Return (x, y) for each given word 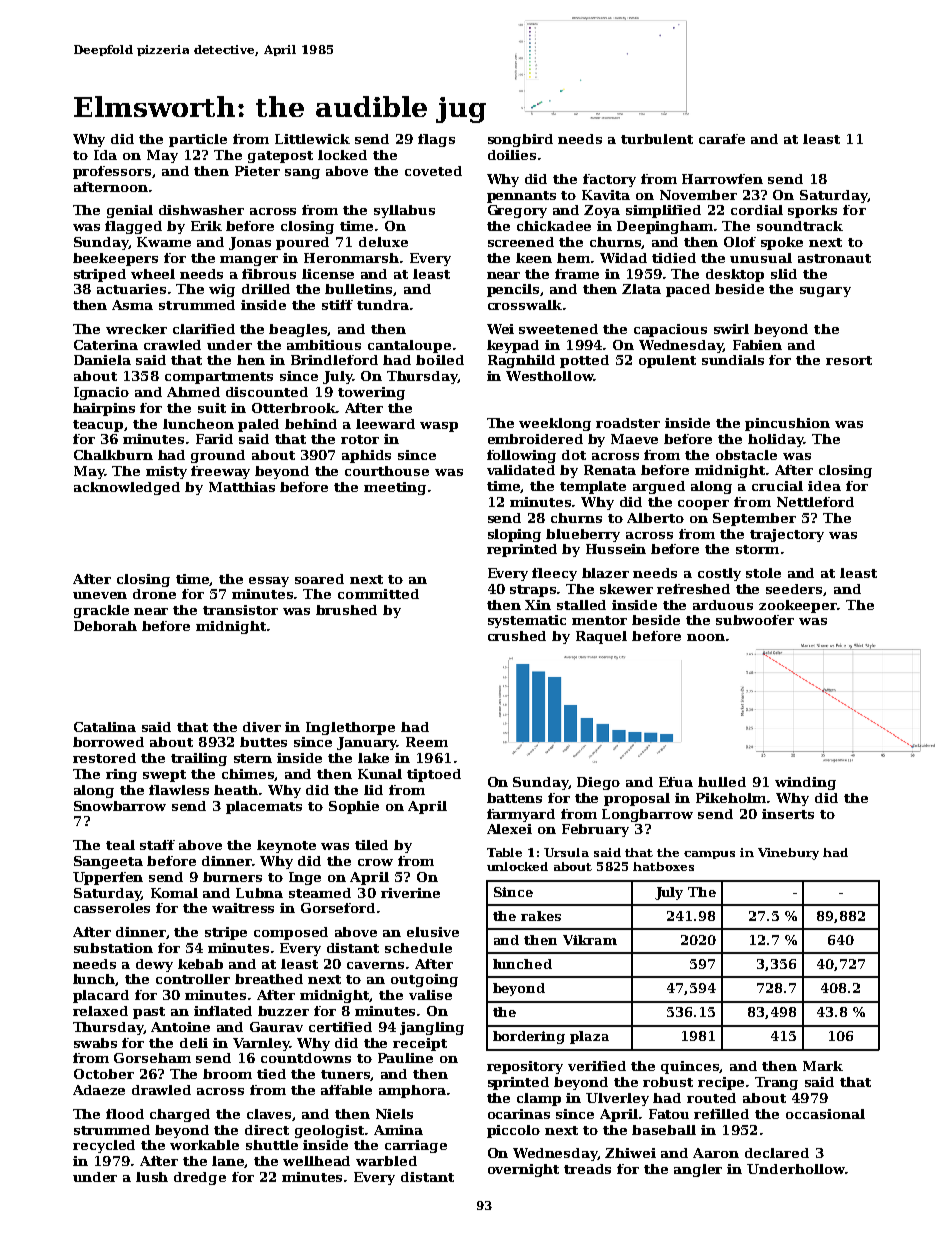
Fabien (757, 345)
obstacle (746, 455)
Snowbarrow (120, 806)
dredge (200, 1178)
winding (805, 783)
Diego (598, 783)
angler (698, 1170)
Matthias (242, 487)
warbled (386, 1161)
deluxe (383, 242)
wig (222, 290)
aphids (366, 456)
